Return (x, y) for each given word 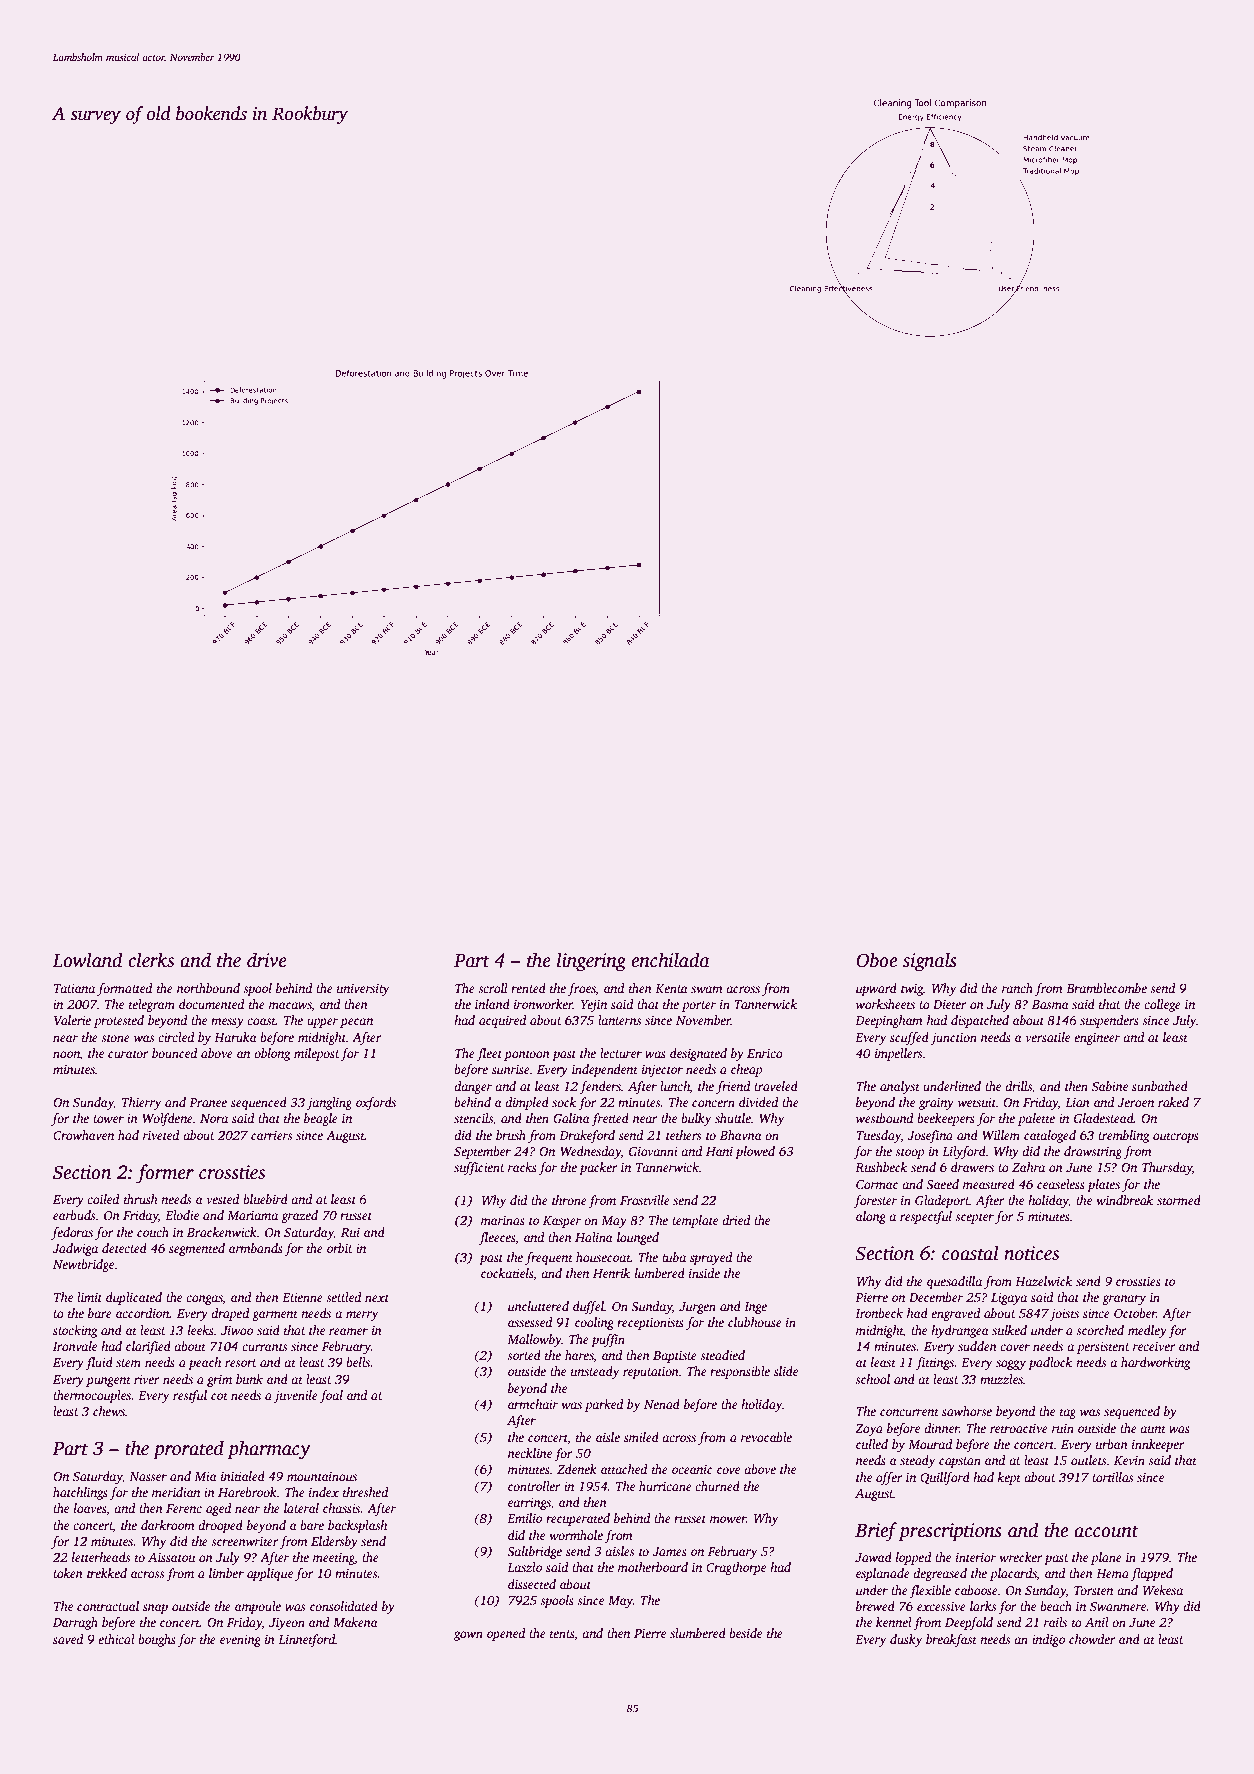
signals (930, 962)
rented (528, 988)
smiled (641, 1437)
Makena (355, 1622)
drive (267, 960)
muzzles (1001, 1379)
